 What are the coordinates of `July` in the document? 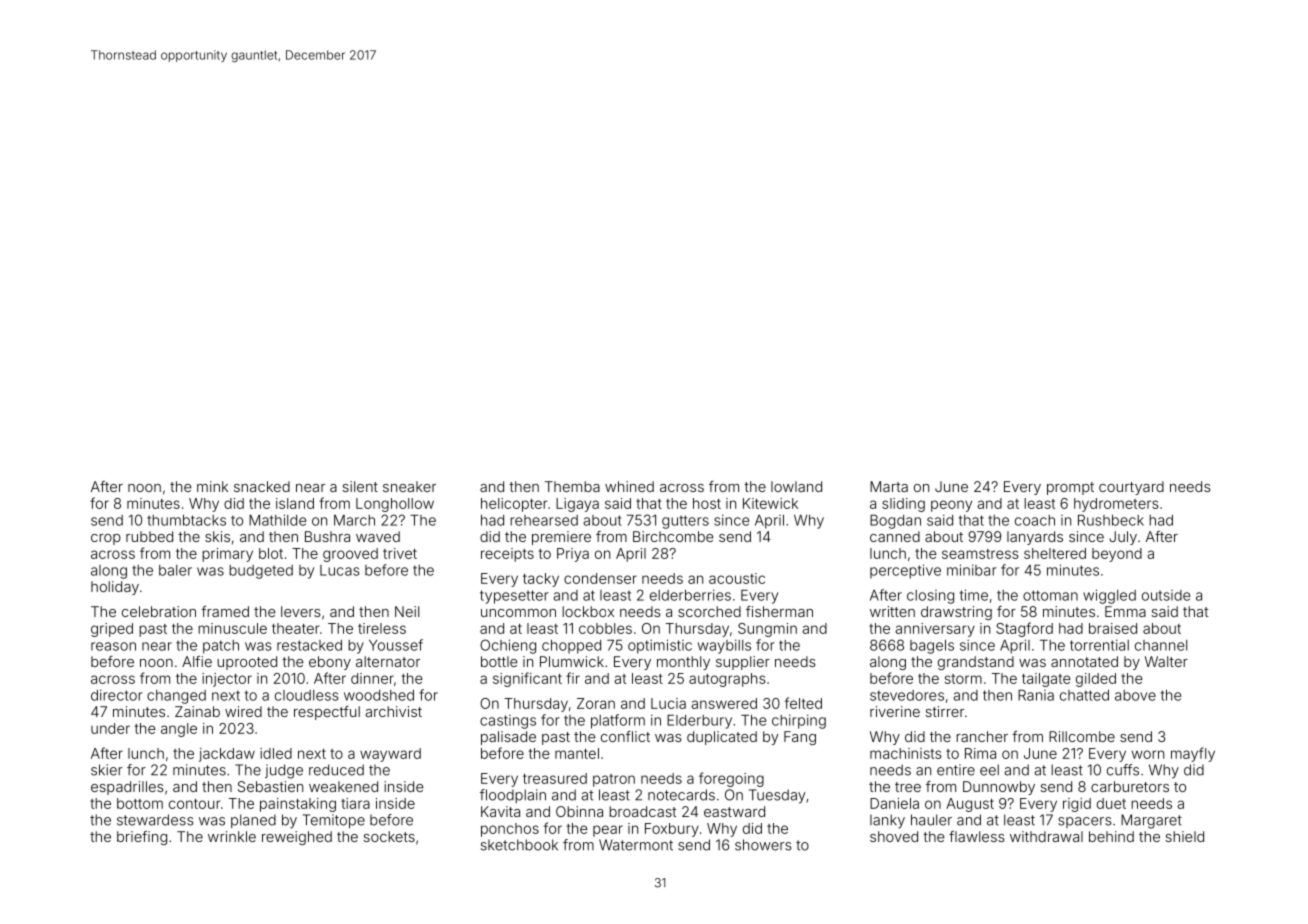 It's located at (1123, 538).
